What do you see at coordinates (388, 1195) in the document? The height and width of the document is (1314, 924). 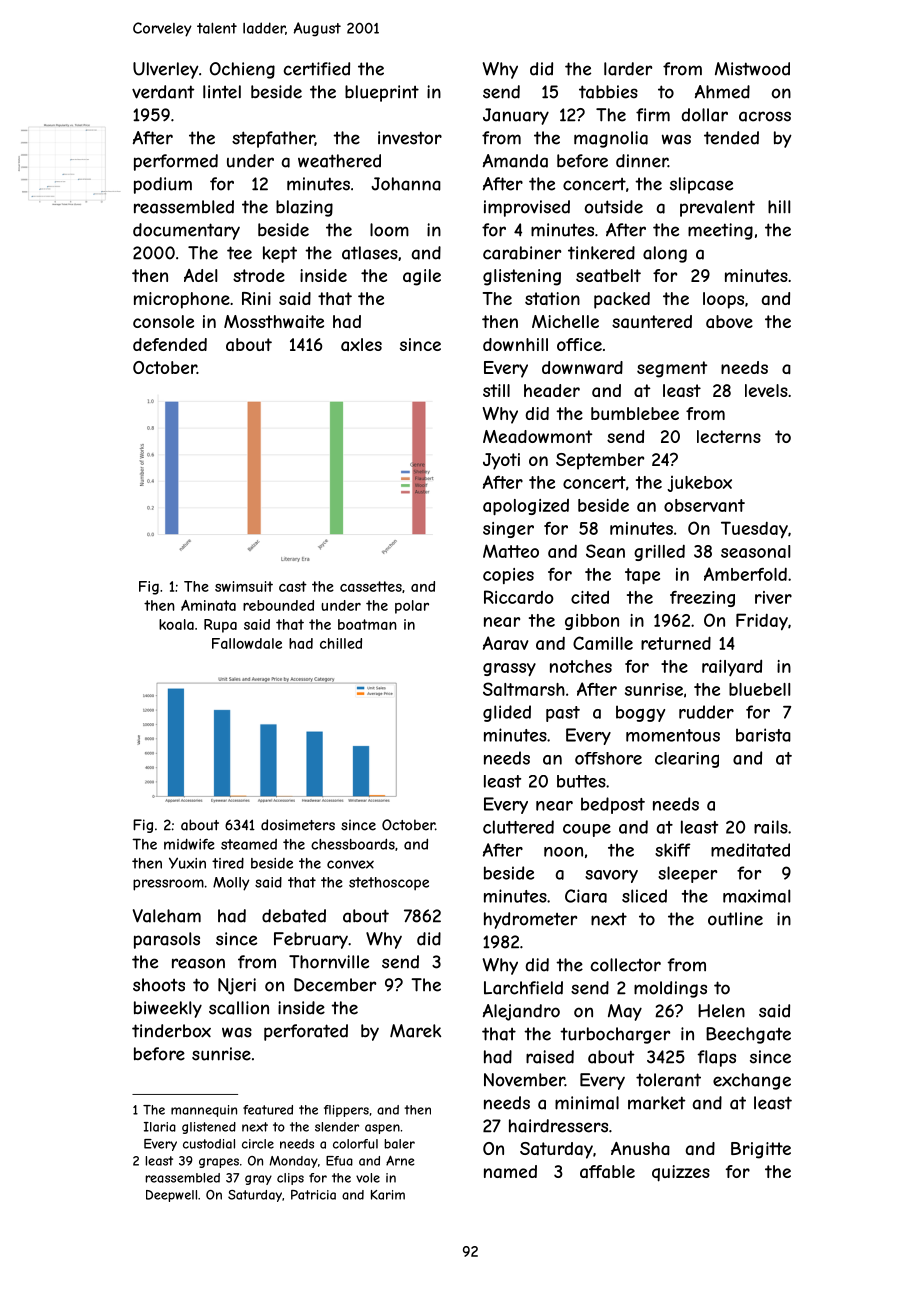 I see `Karim` at bounding box center [388, 1195].
